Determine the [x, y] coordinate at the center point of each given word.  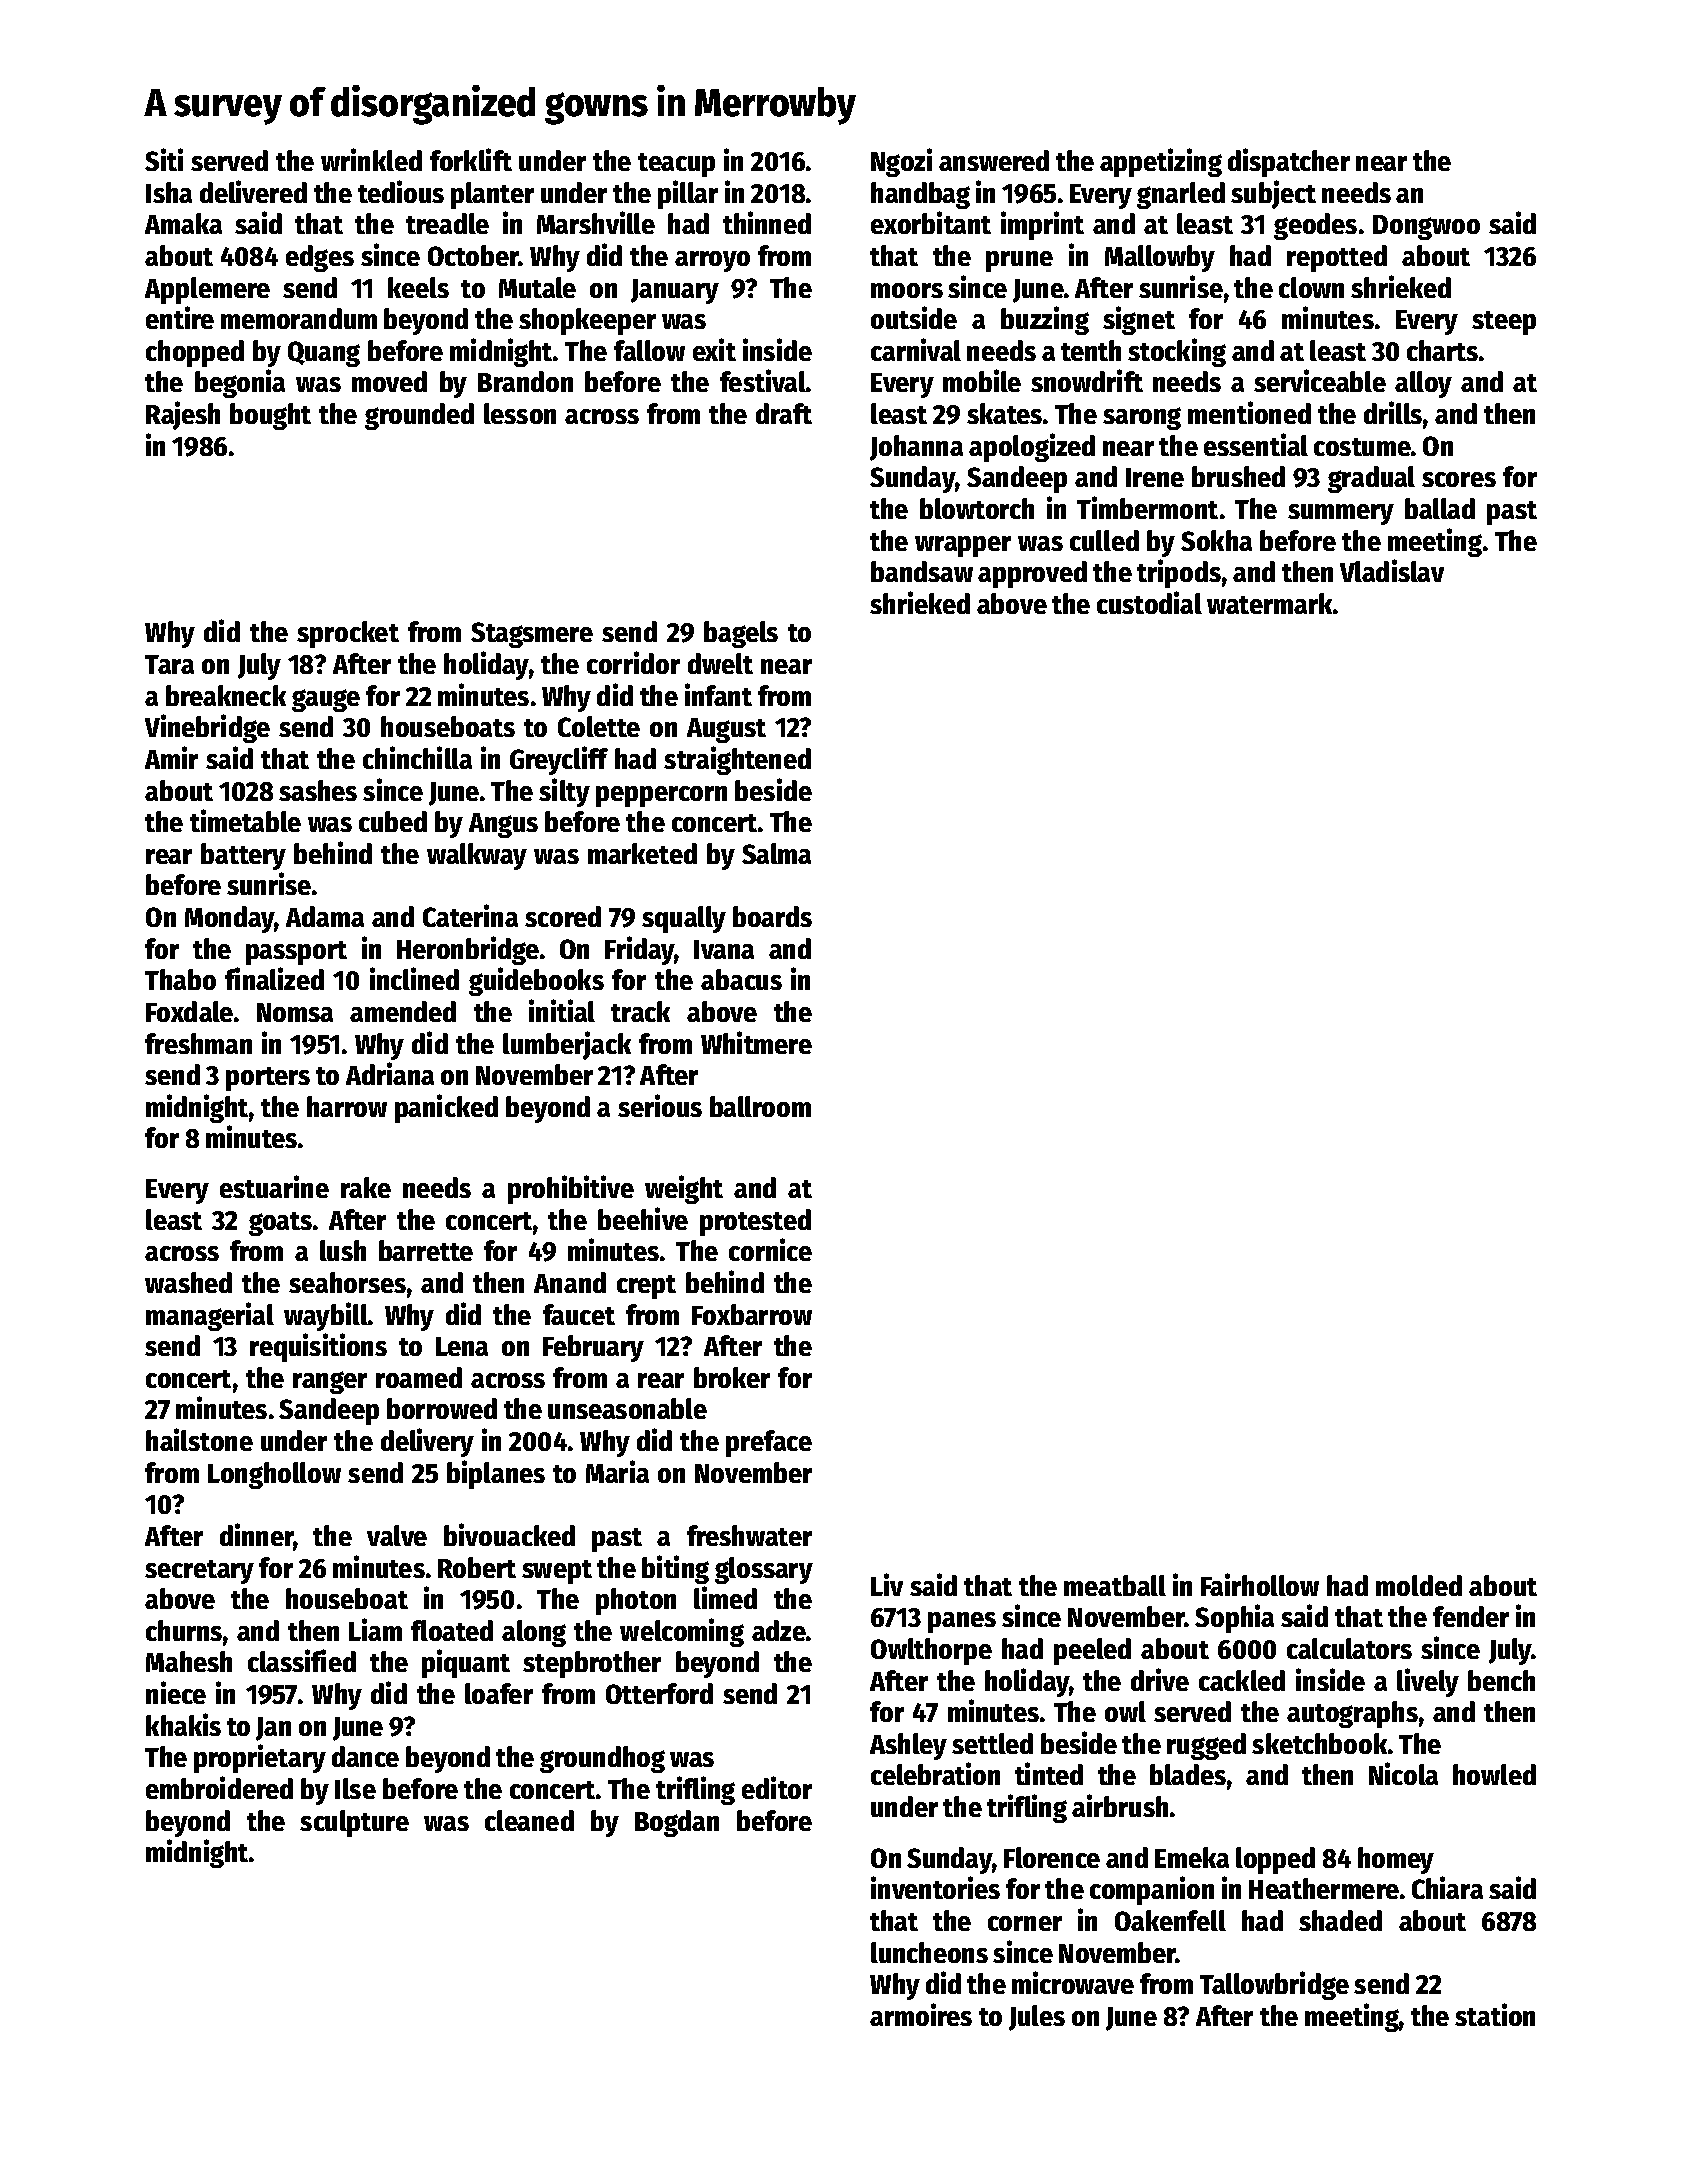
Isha [169, 192]
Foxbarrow [752, 1314]
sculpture [354, 1823]
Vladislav [1392, 570]
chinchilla [417, 757]
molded [1419, 1585]
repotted [1337, 258]
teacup [676, 165]
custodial [1149, 602]
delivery [427, 1442]
